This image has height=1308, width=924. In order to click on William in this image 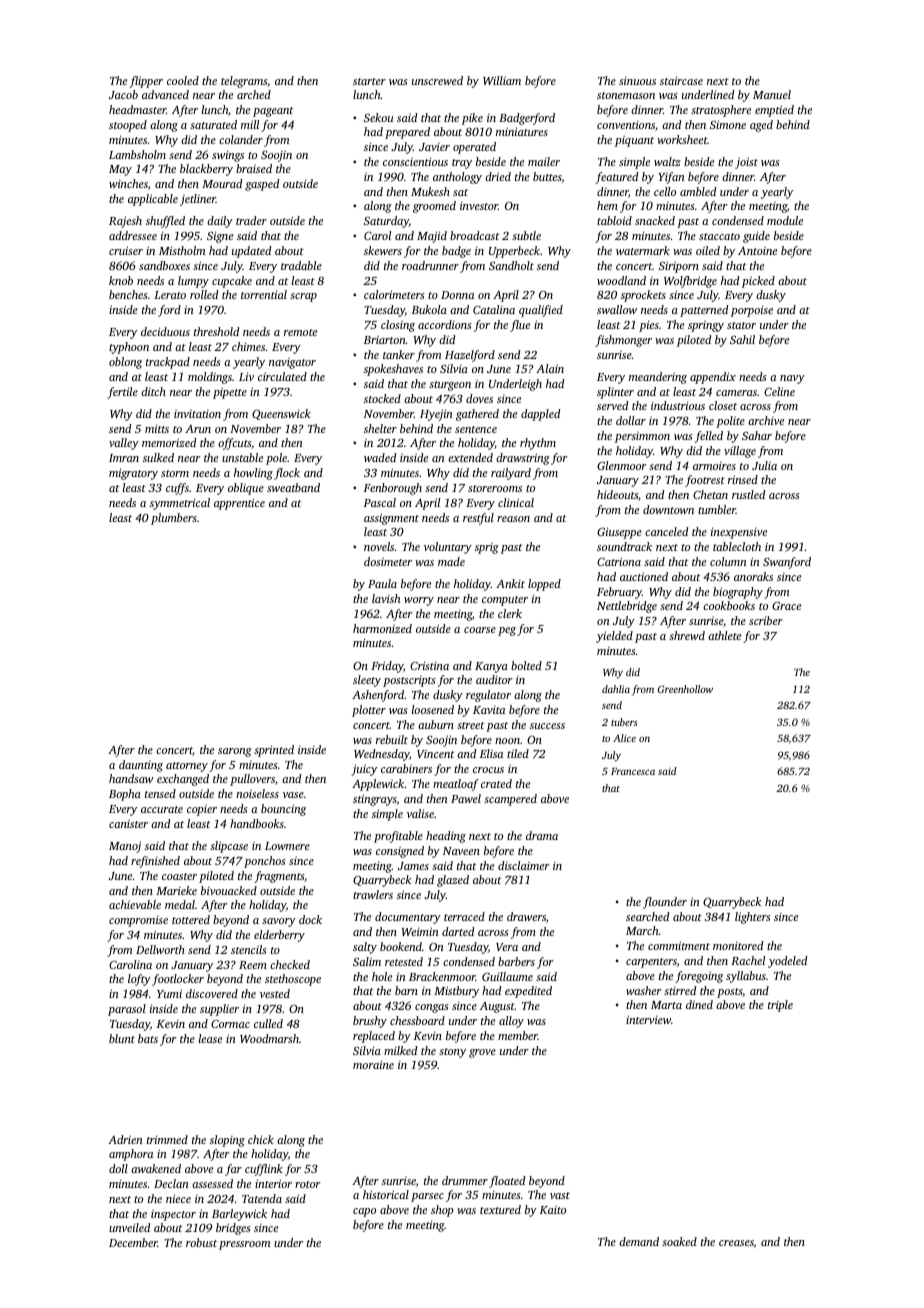, I will do `click(502, 80)`.
